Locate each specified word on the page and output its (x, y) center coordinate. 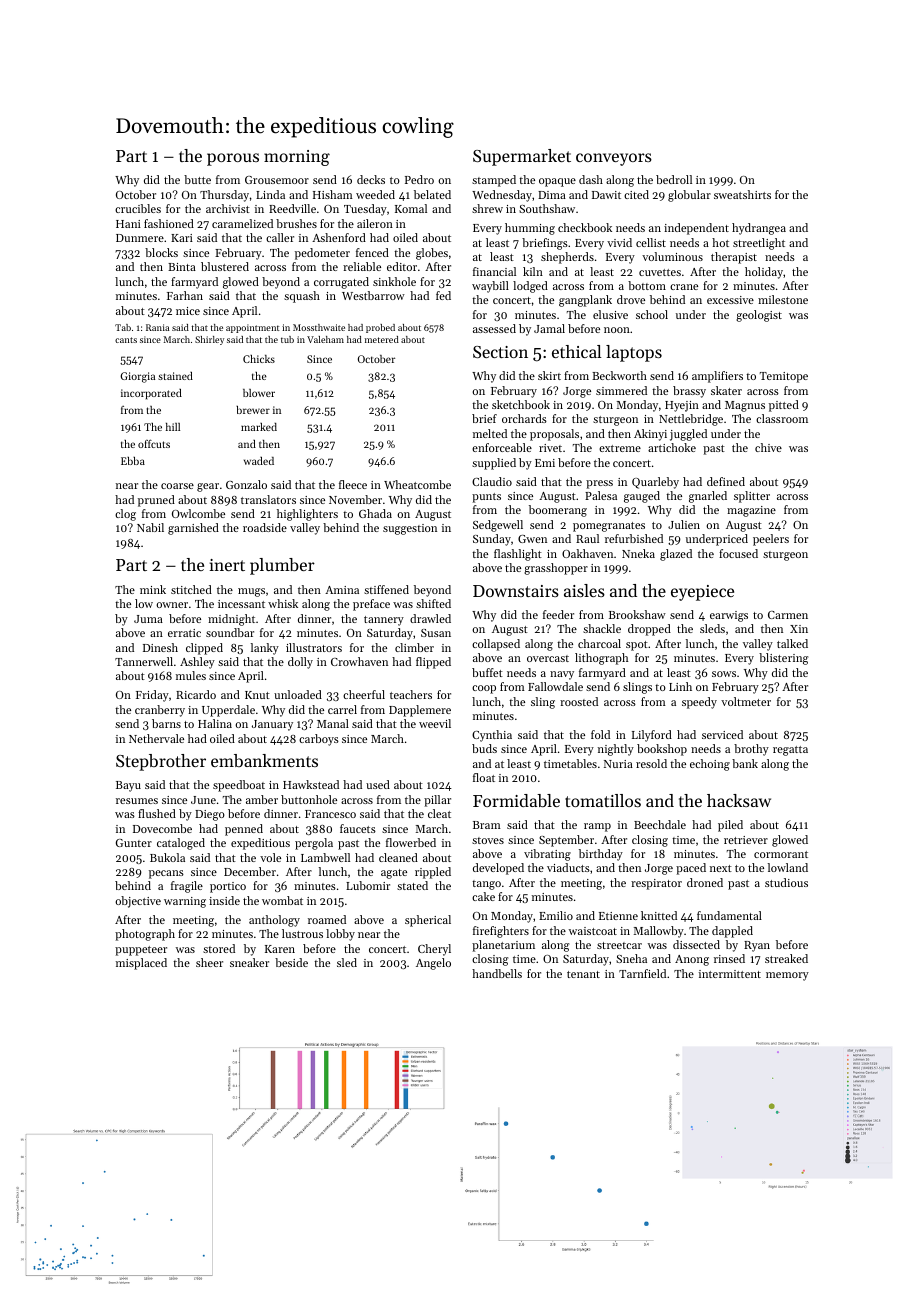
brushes (296, 223)
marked (259, 427)
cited (636, 194)
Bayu (128, 786)
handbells (497, 973)
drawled (430, 618)
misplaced (141, 964)
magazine (751, 511)
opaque (557, 182)
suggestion (410, 529)
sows (724, 674)
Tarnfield (642, 973)
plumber (282, 566)
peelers (771, 540)
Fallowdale (555, 686)
